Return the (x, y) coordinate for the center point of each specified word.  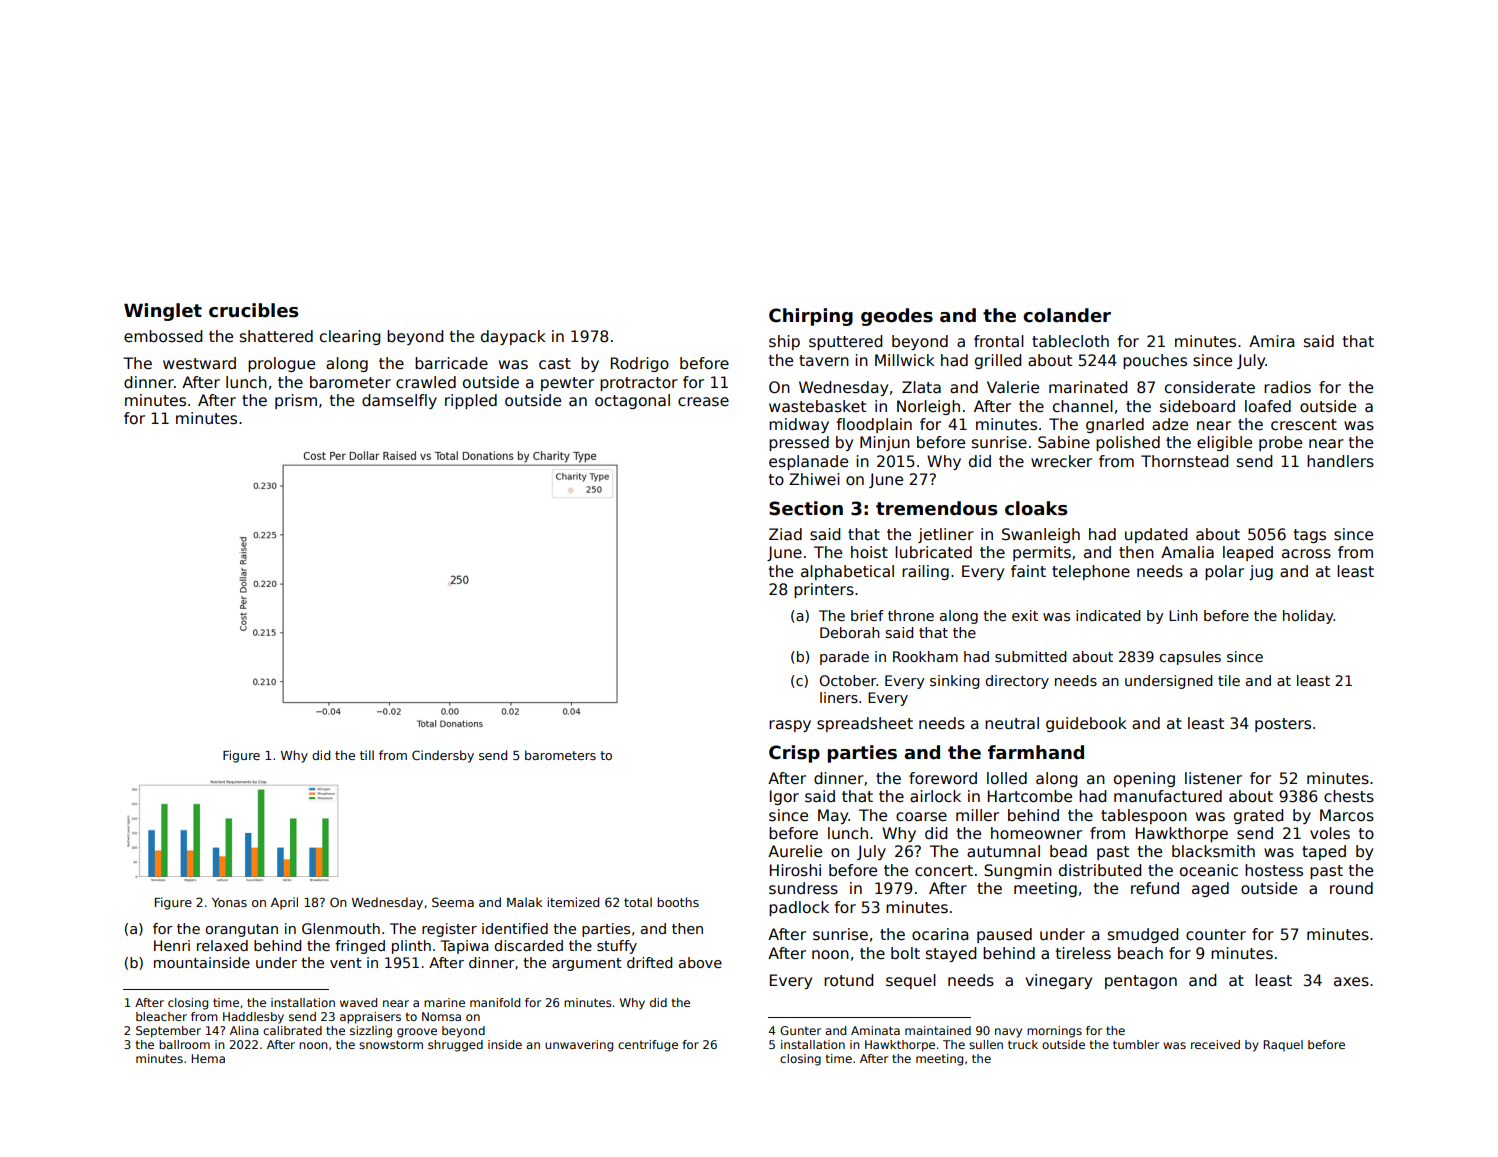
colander (1067, 315)
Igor (784, 797)
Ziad (785, 534)
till (367, 755)
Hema (208, 1058)
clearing (350, 337)
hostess (1274, 870)
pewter (567, 384)
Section (806, 508)
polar (1224, 572)
